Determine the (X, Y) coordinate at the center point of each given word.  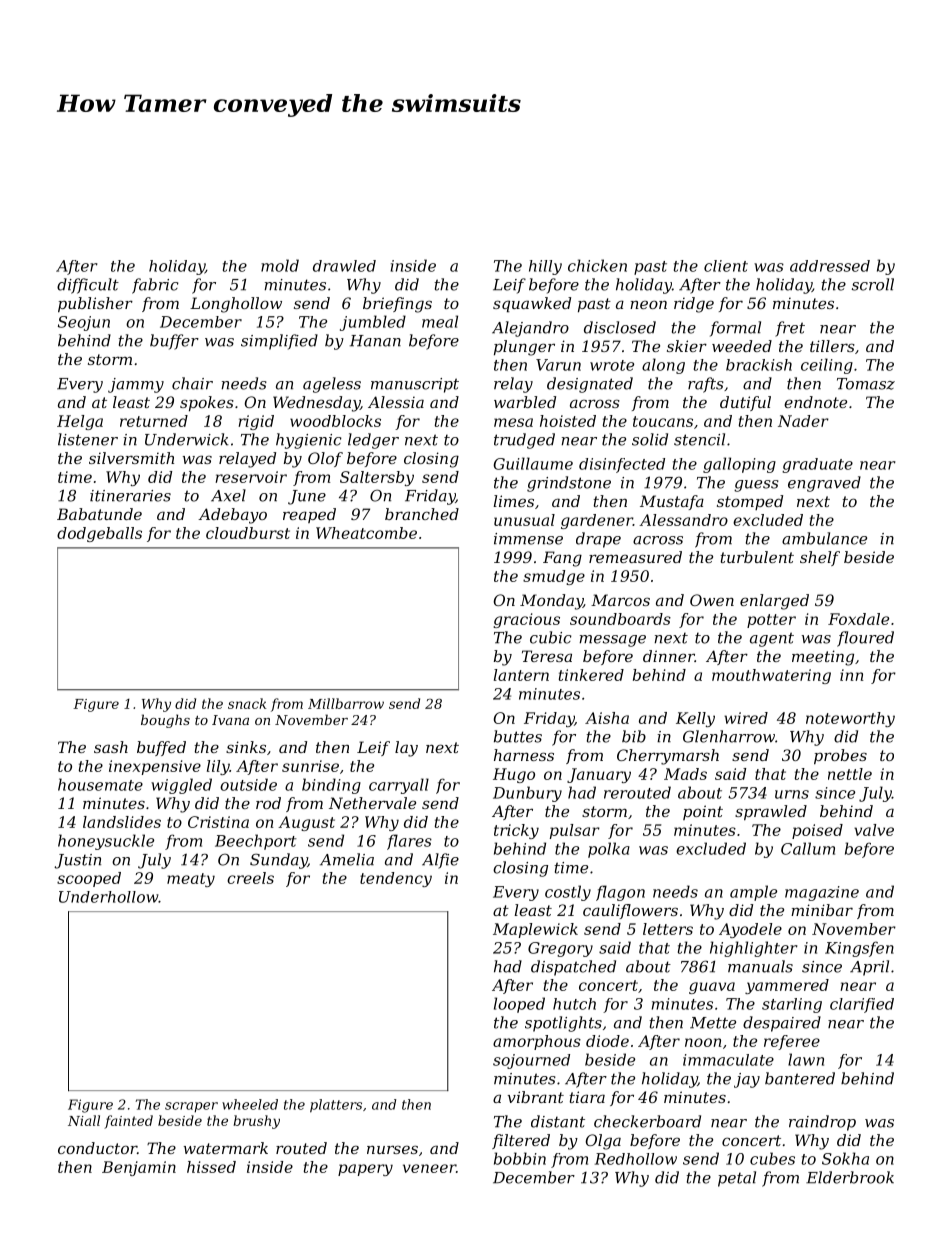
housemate (100, 784)
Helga (80, 422)
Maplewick (535, 930)
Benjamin (139, 1168)
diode (607, 1041)
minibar (822, 910)
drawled (344, 266)
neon (648, 304)
